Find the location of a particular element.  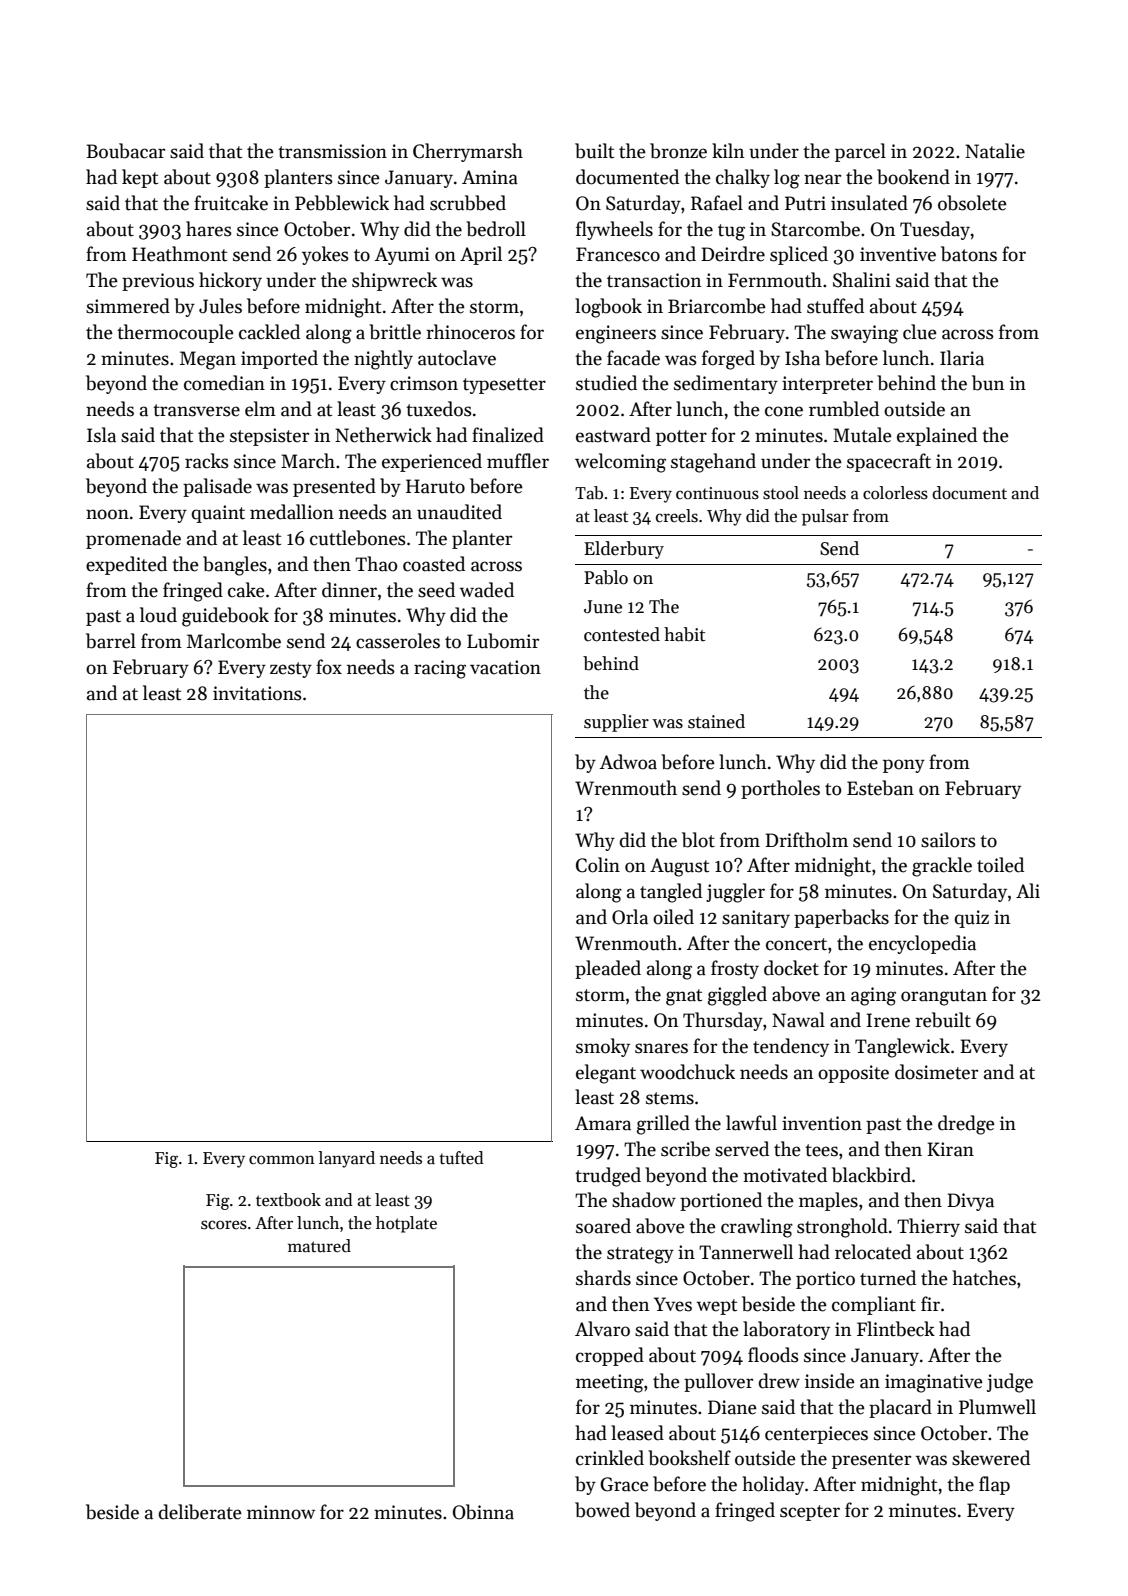

deliberate is located at coordinates (200, 1512).
